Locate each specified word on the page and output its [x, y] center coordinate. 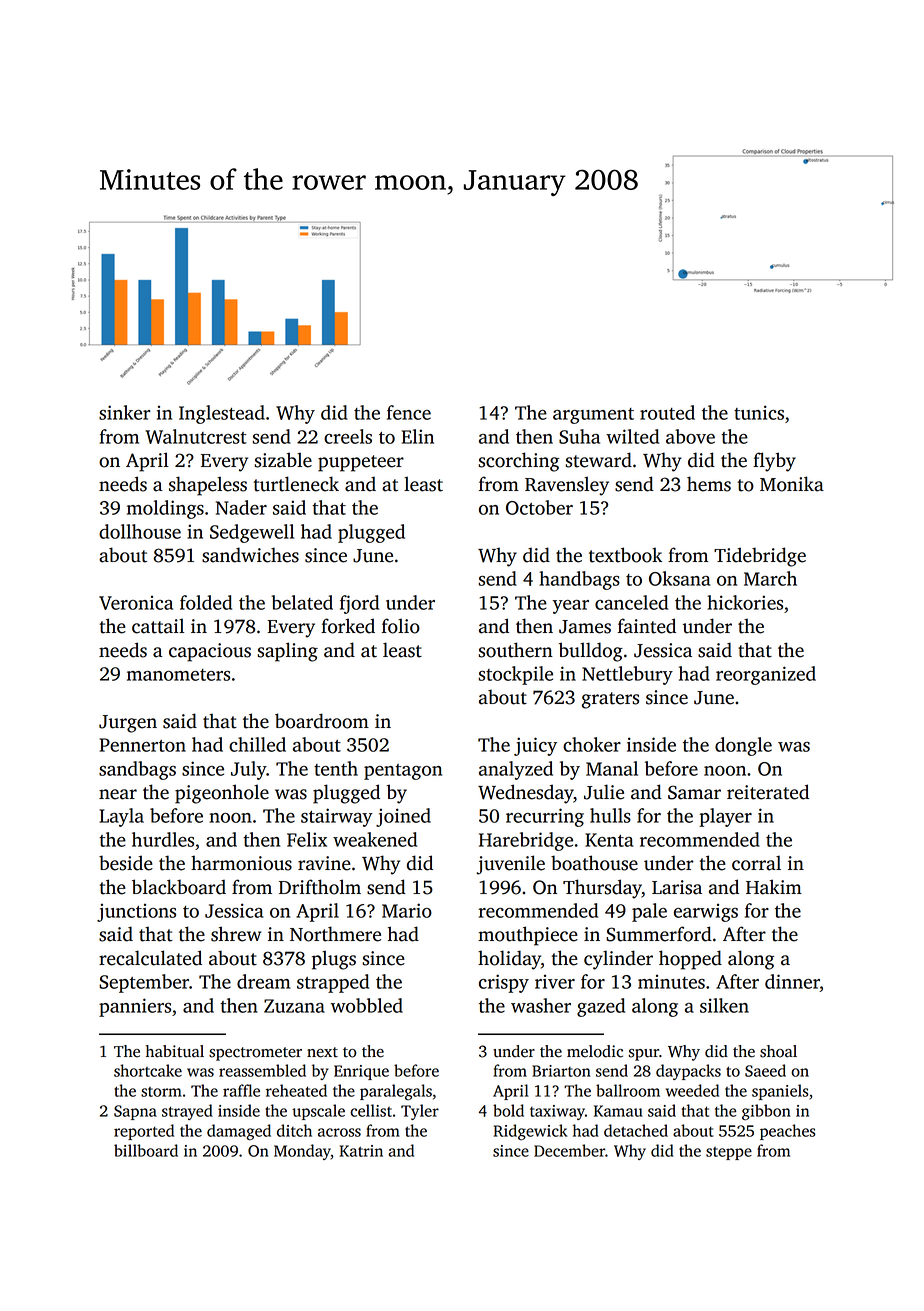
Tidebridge [760, 557]
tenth [336, 768]
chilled [257, 744]
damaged [239, 1132]
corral [756, 863]
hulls [610, 815]
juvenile [510, 865]
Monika [792, 484]
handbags [579, 580]
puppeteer [361, 463]
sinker [124, 412]
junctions [136, 912]
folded [206, 602]
